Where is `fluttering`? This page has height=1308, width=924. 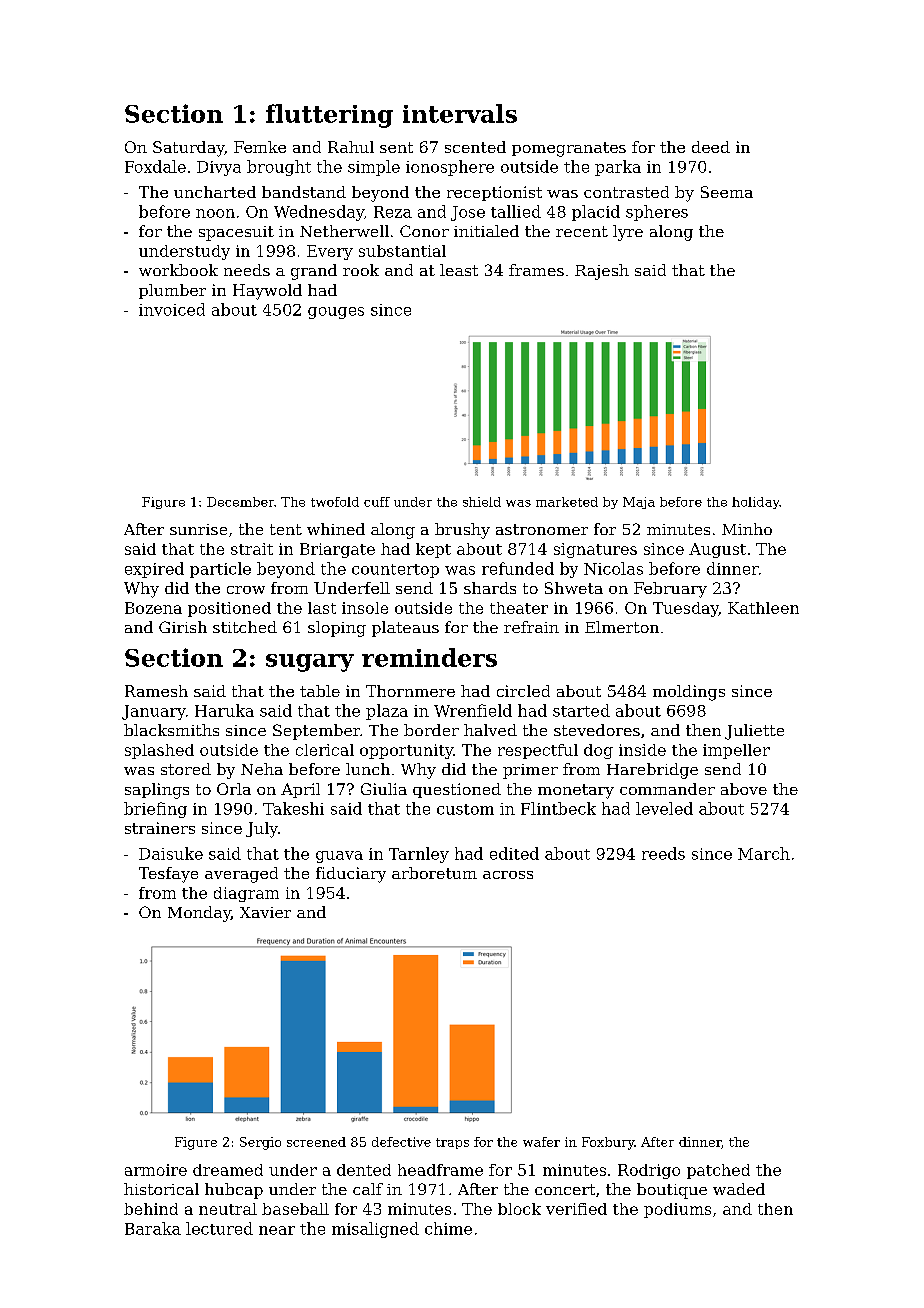 fluttering is located at coordinates (329, 116).
